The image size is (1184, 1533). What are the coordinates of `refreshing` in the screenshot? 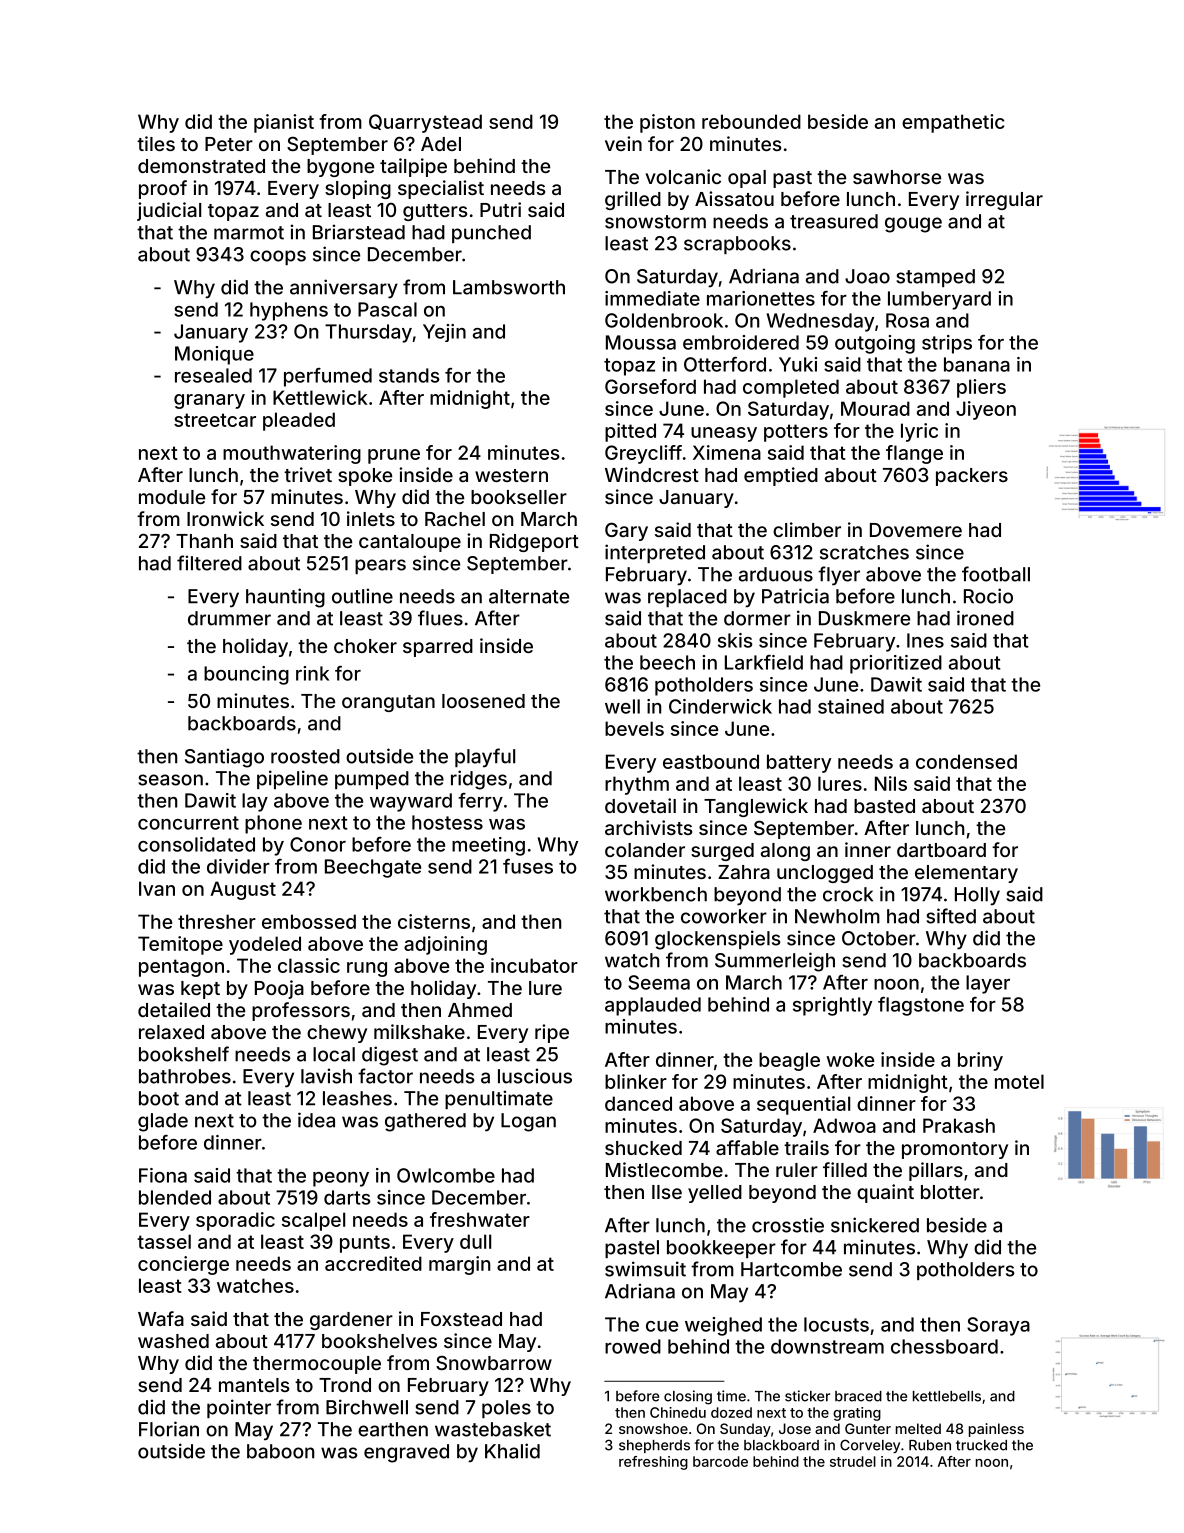 It's located at (653, 1463).
